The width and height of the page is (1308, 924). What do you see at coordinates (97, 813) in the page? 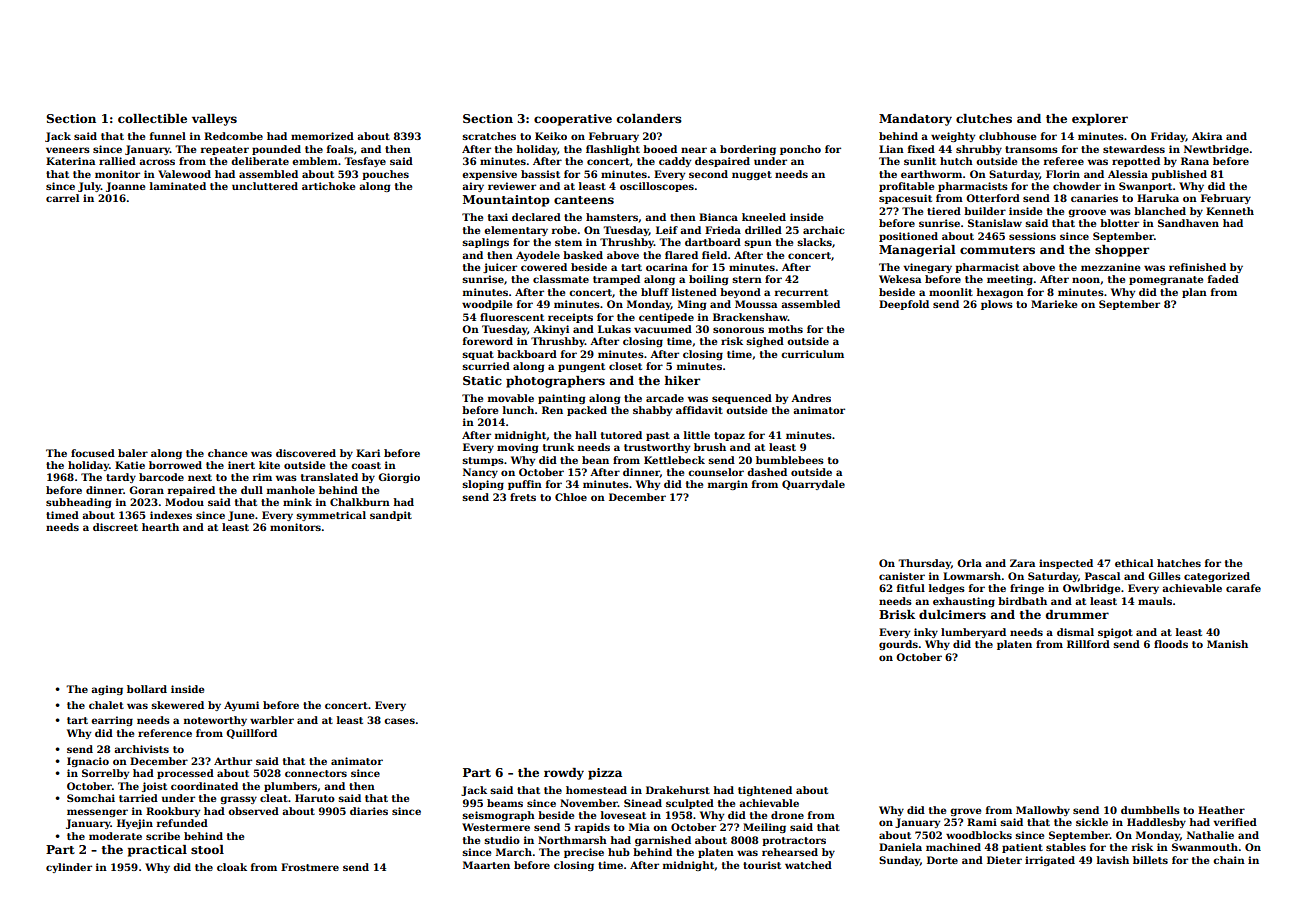
I see `messenger` at bounding box center [97, 813].
